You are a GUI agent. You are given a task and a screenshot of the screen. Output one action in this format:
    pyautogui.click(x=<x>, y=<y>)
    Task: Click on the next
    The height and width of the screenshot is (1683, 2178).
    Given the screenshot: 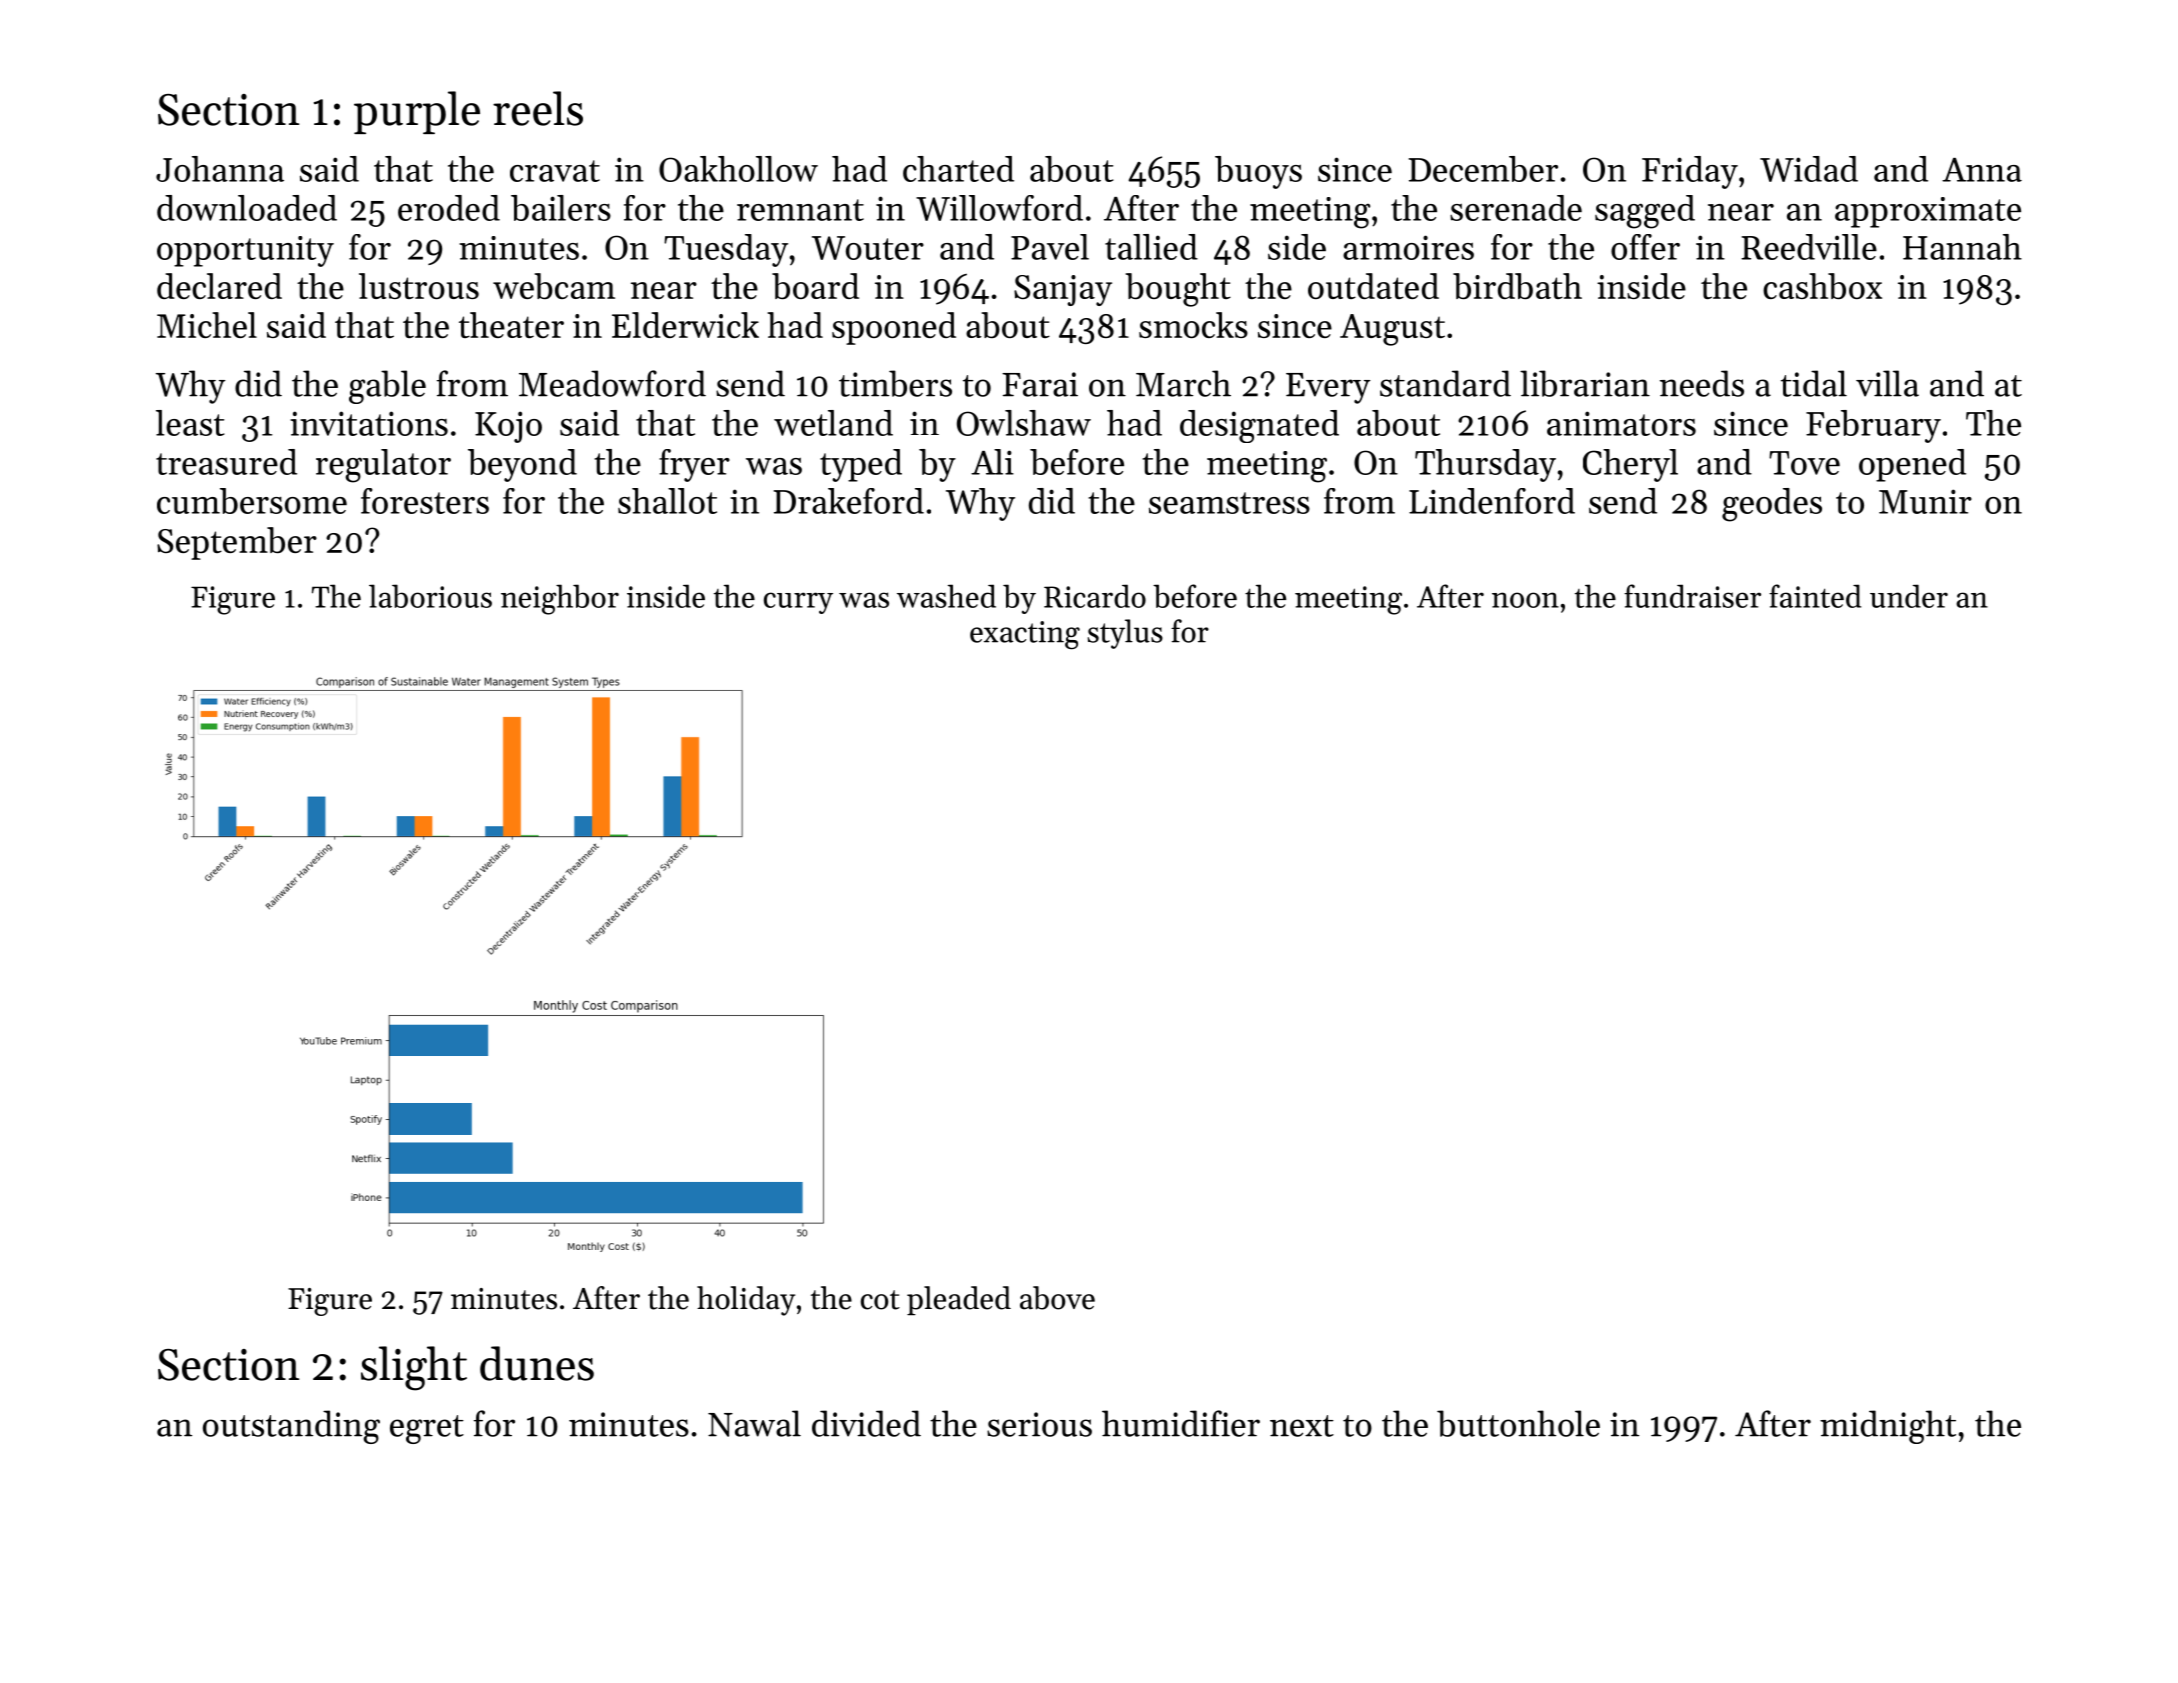 What is the action you would take?
    pyautogui.click(x=1302, y=1426)
